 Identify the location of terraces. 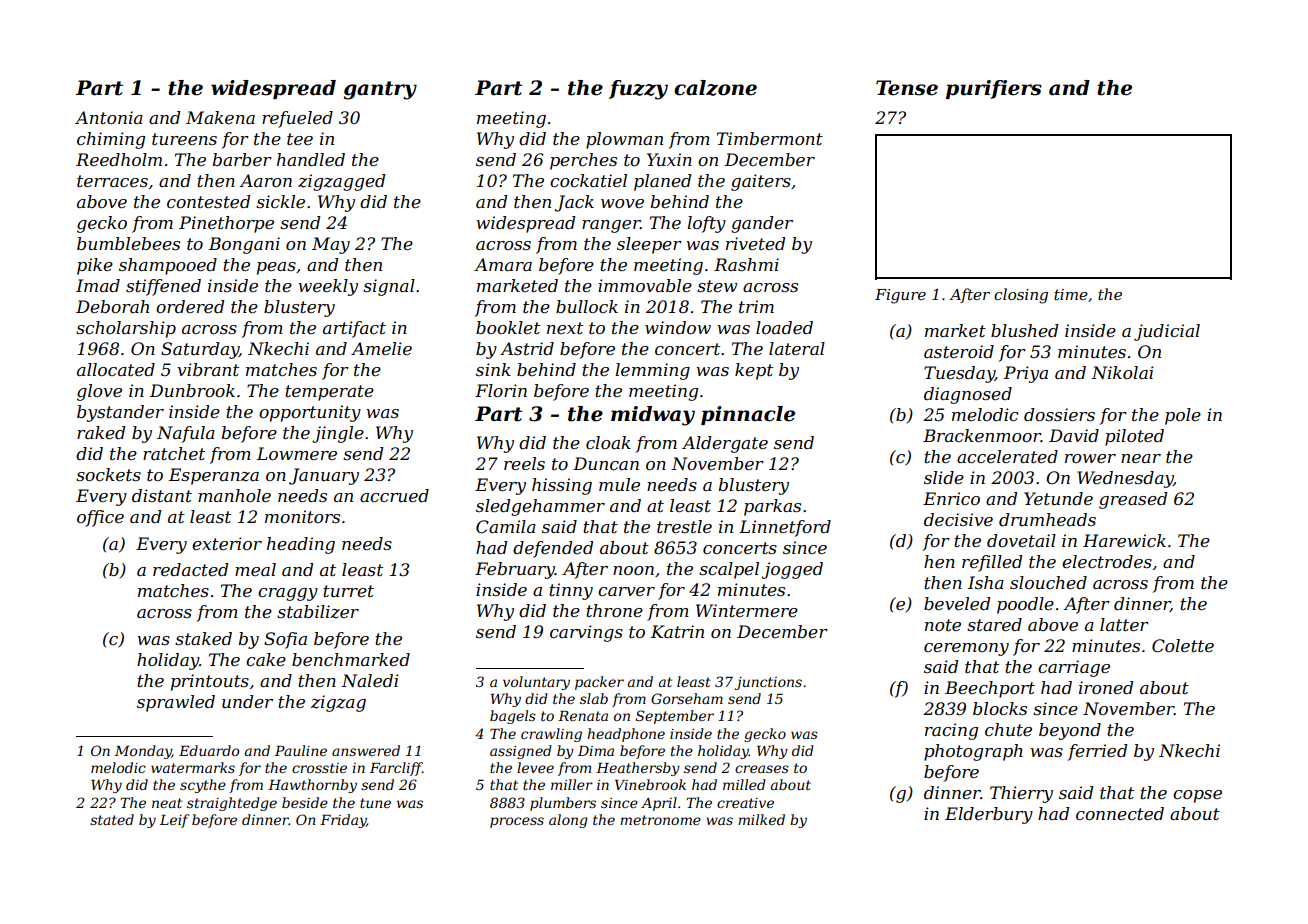
(112, 181).
